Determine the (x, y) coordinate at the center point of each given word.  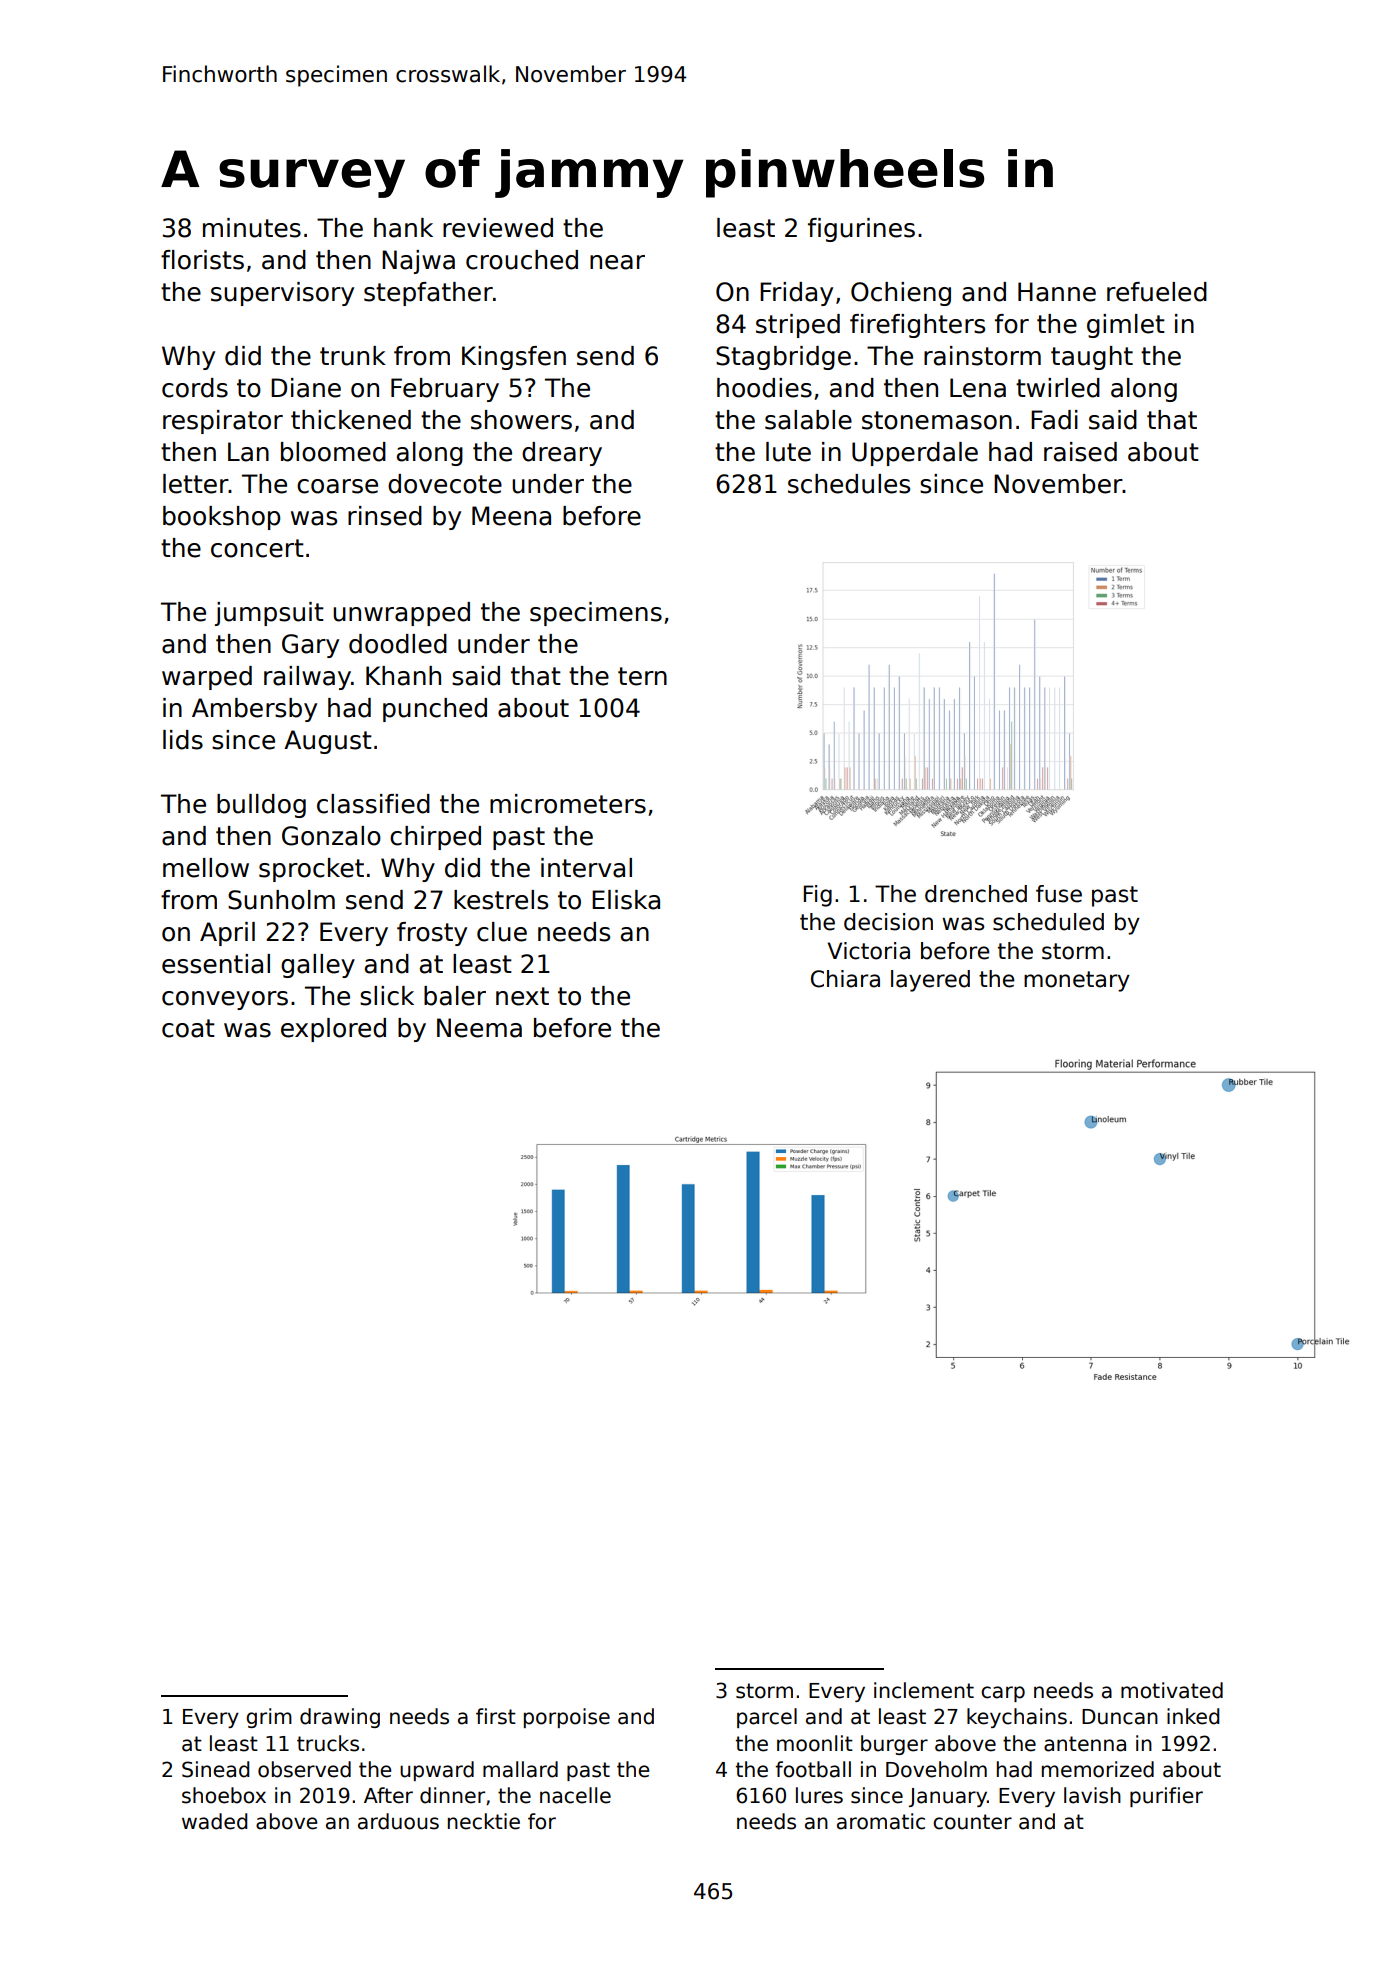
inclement (924, 1690)
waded (214, 1821)
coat (188, 1028)
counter (972, 1822)
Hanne (1057, 292)
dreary (562, 454)
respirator (223, 422)
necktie (484, 1821)
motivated (1172, 1690)
